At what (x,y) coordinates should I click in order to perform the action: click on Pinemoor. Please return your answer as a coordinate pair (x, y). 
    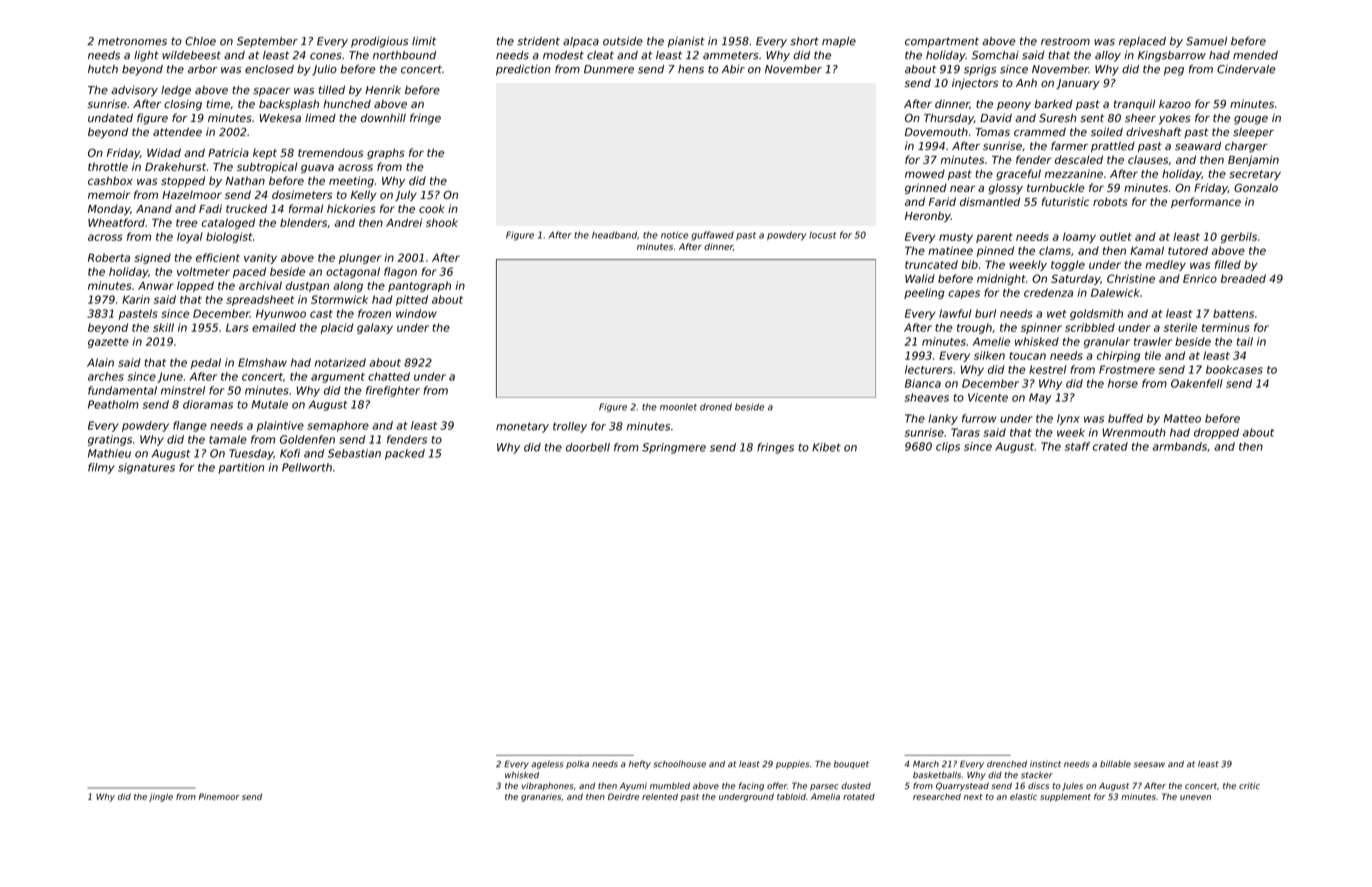
    Looking at the image, I should click on (219, 796).
